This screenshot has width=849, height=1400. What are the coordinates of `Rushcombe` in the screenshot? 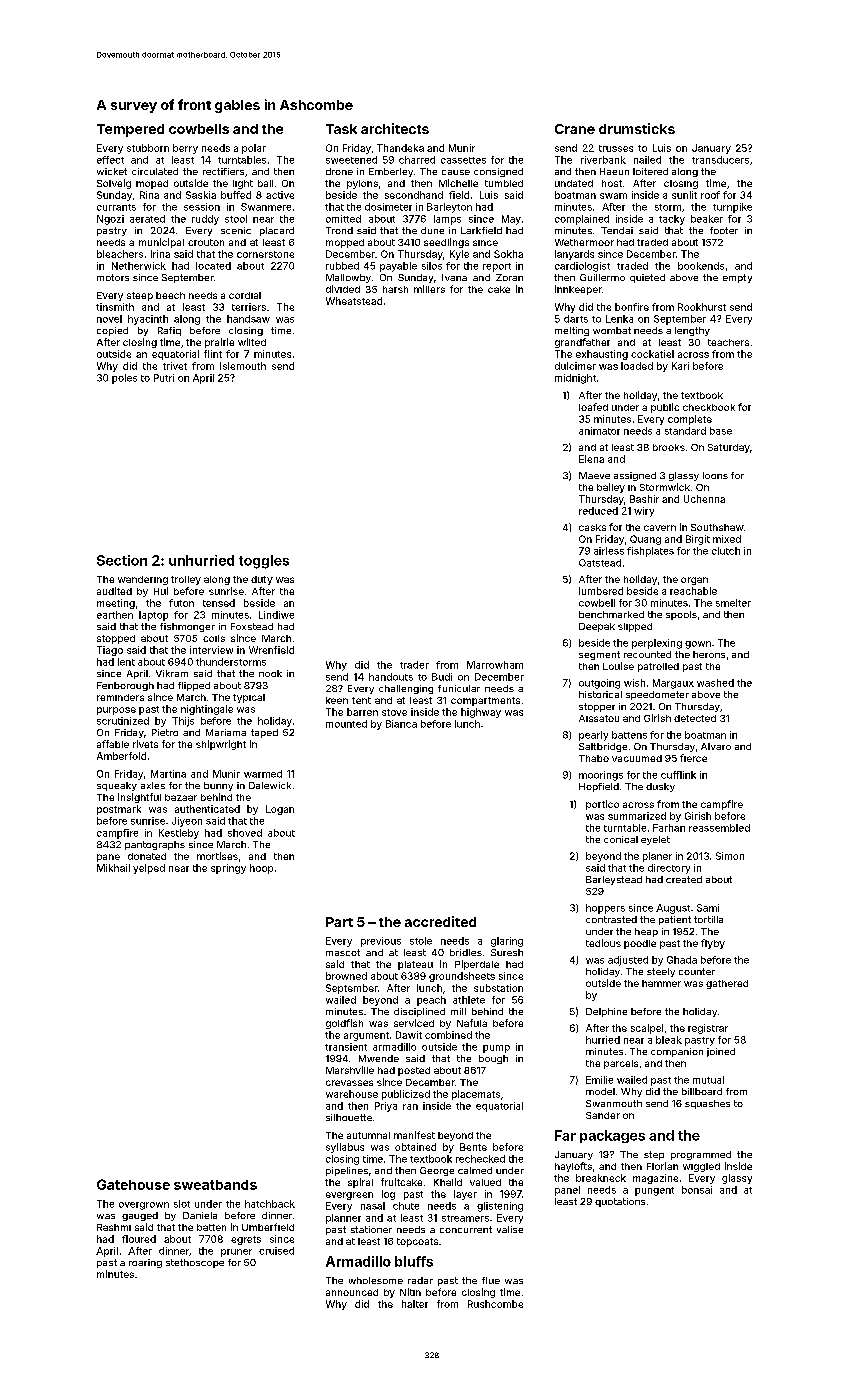 It's located at (495, 1304).
